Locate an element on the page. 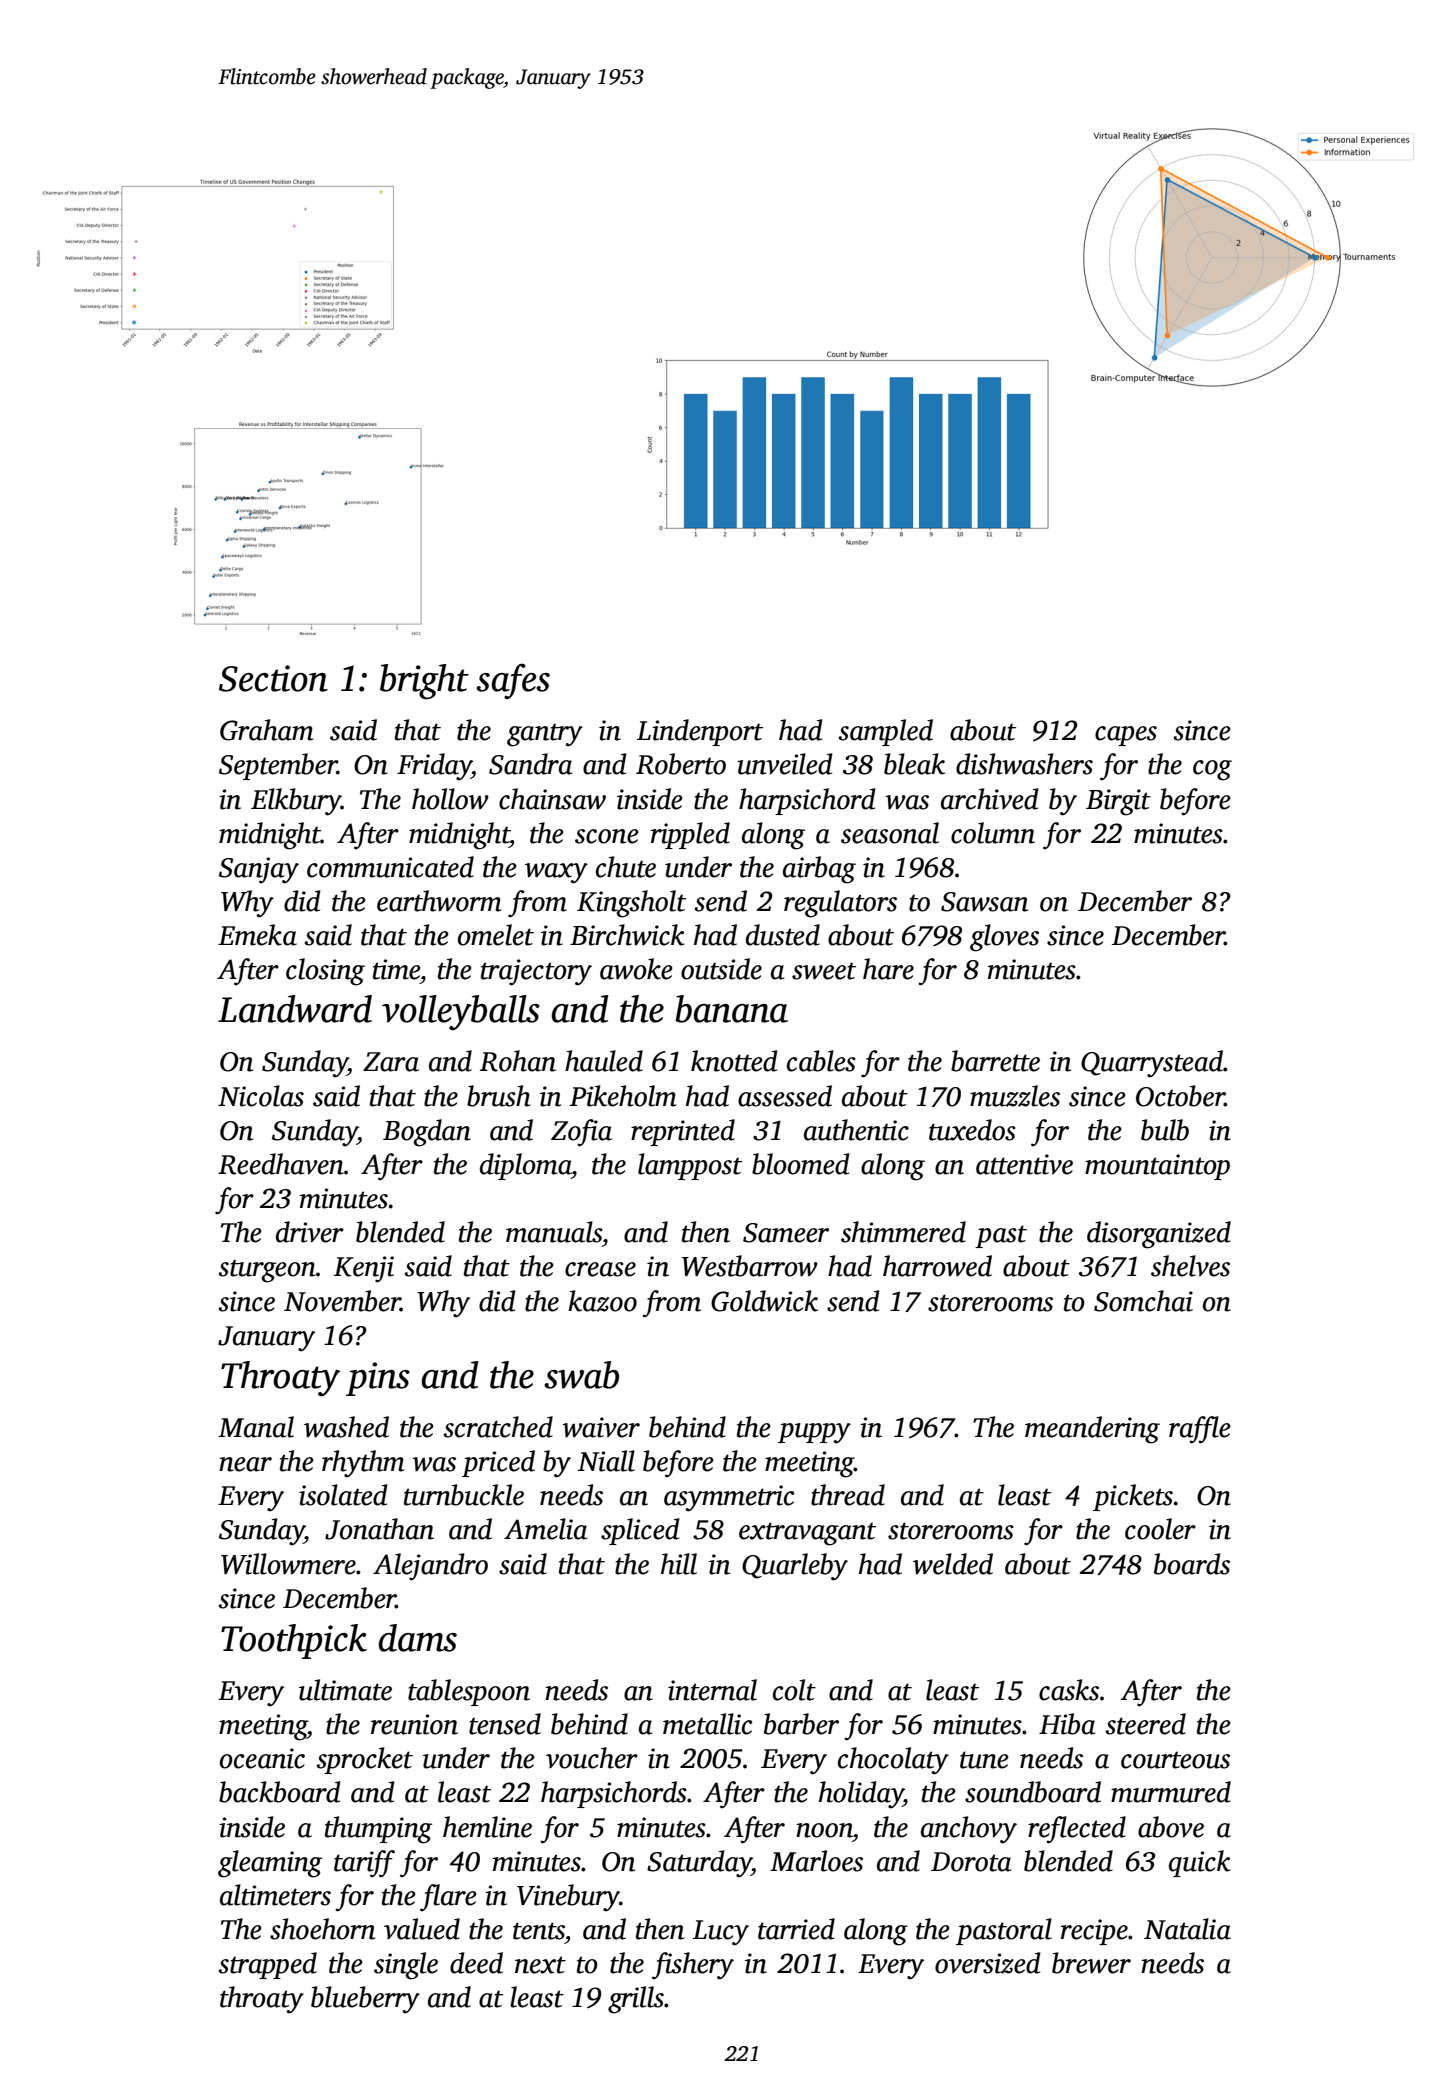  meandering is located at coordinates (1092, 1430).
